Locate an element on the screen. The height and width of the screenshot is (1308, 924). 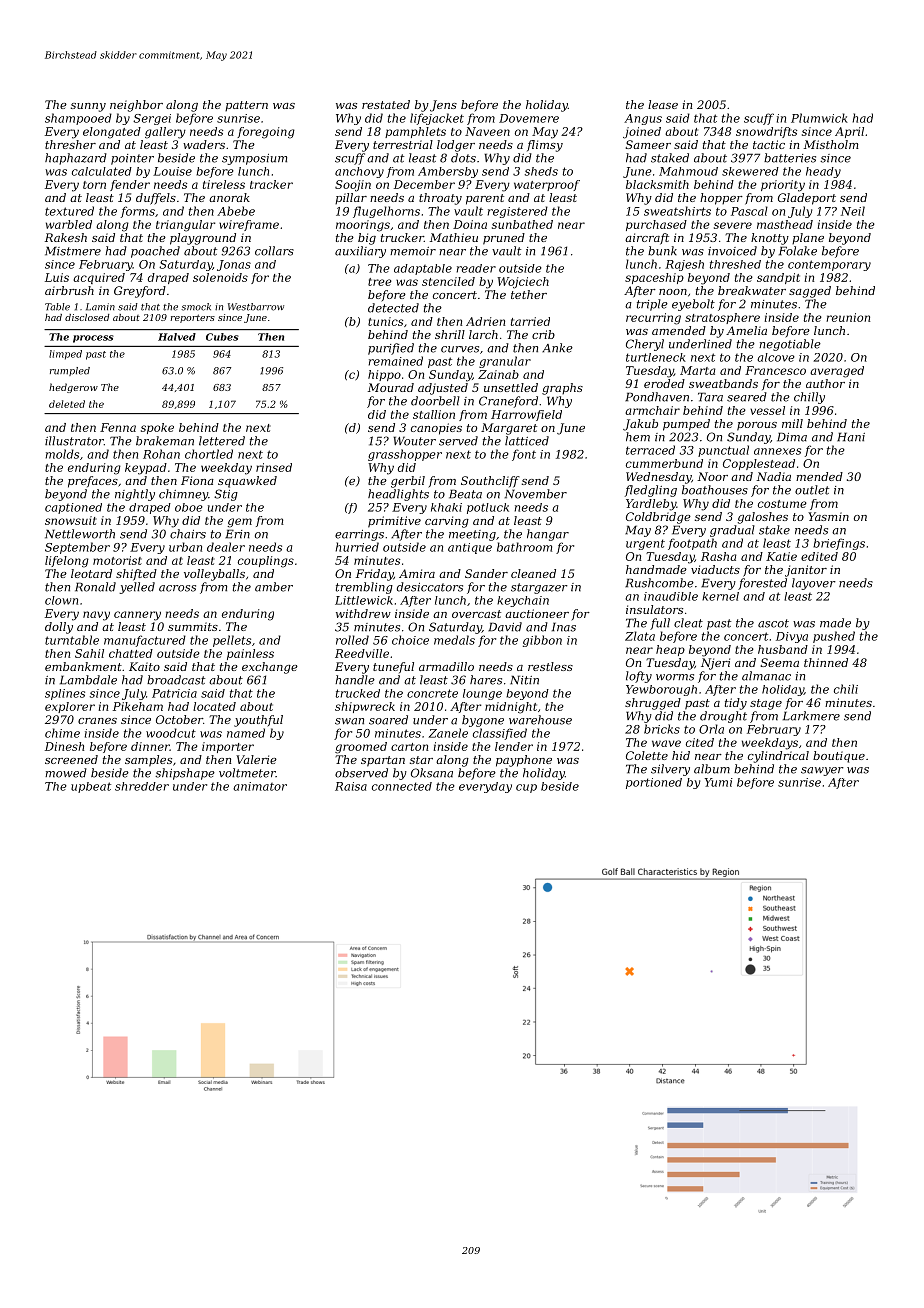
earrings is located at coordinates (359, 535).
